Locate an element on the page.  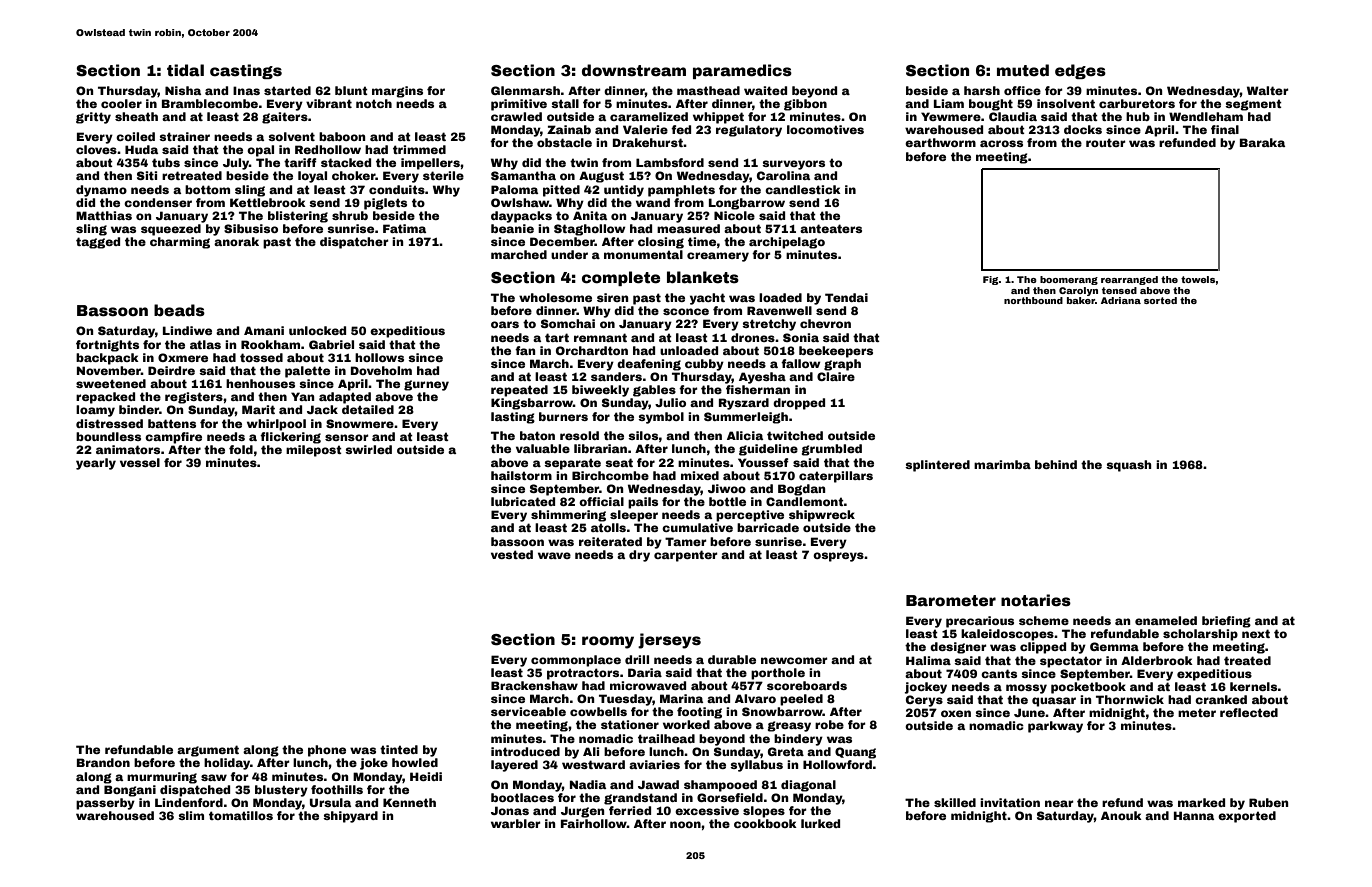
beads is located at coordinates (179, 310).
